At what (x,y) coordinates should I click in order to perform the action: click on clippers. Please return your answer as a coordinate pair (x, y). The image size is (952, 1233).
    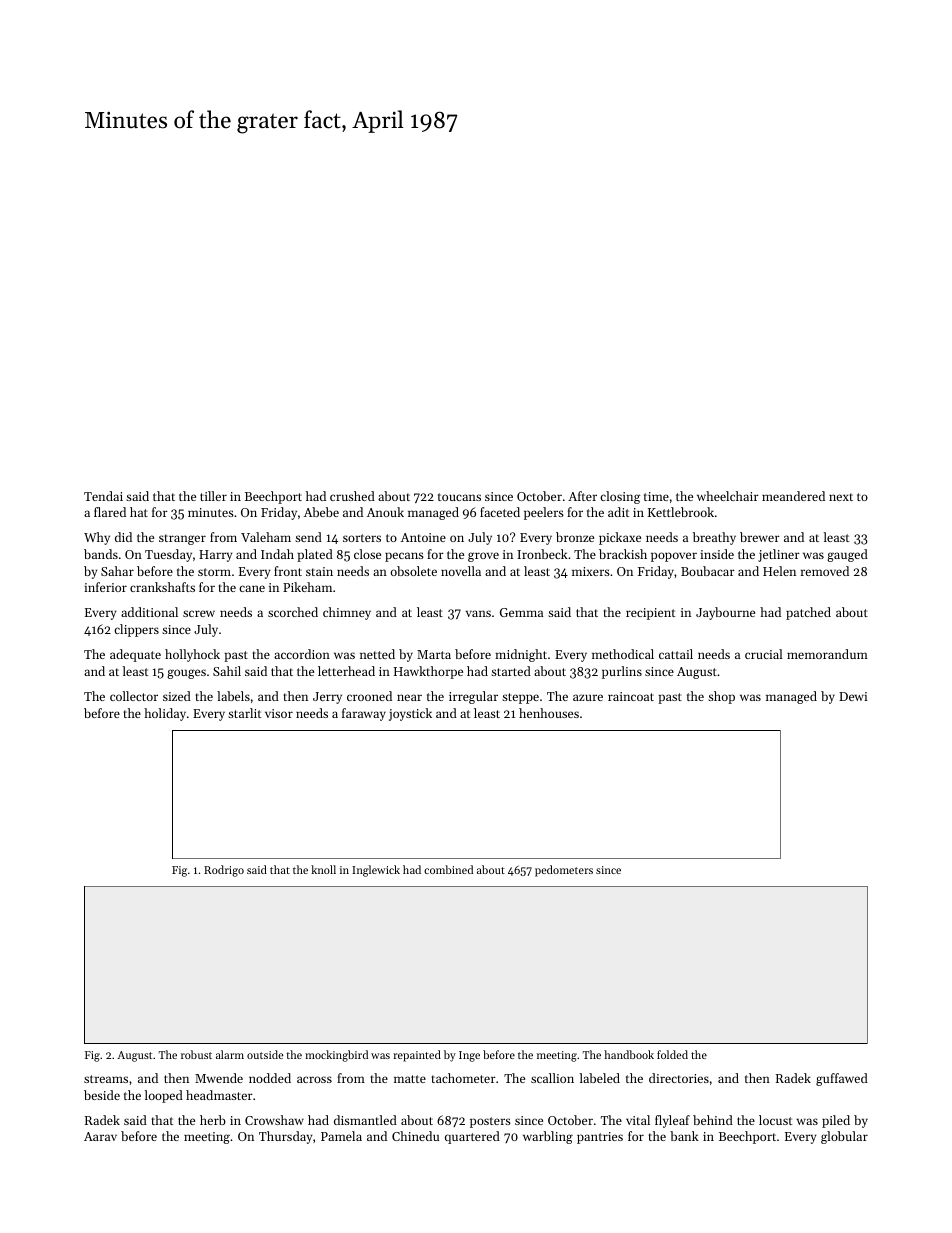
    Looking at the image, I should click on (136, 630).
